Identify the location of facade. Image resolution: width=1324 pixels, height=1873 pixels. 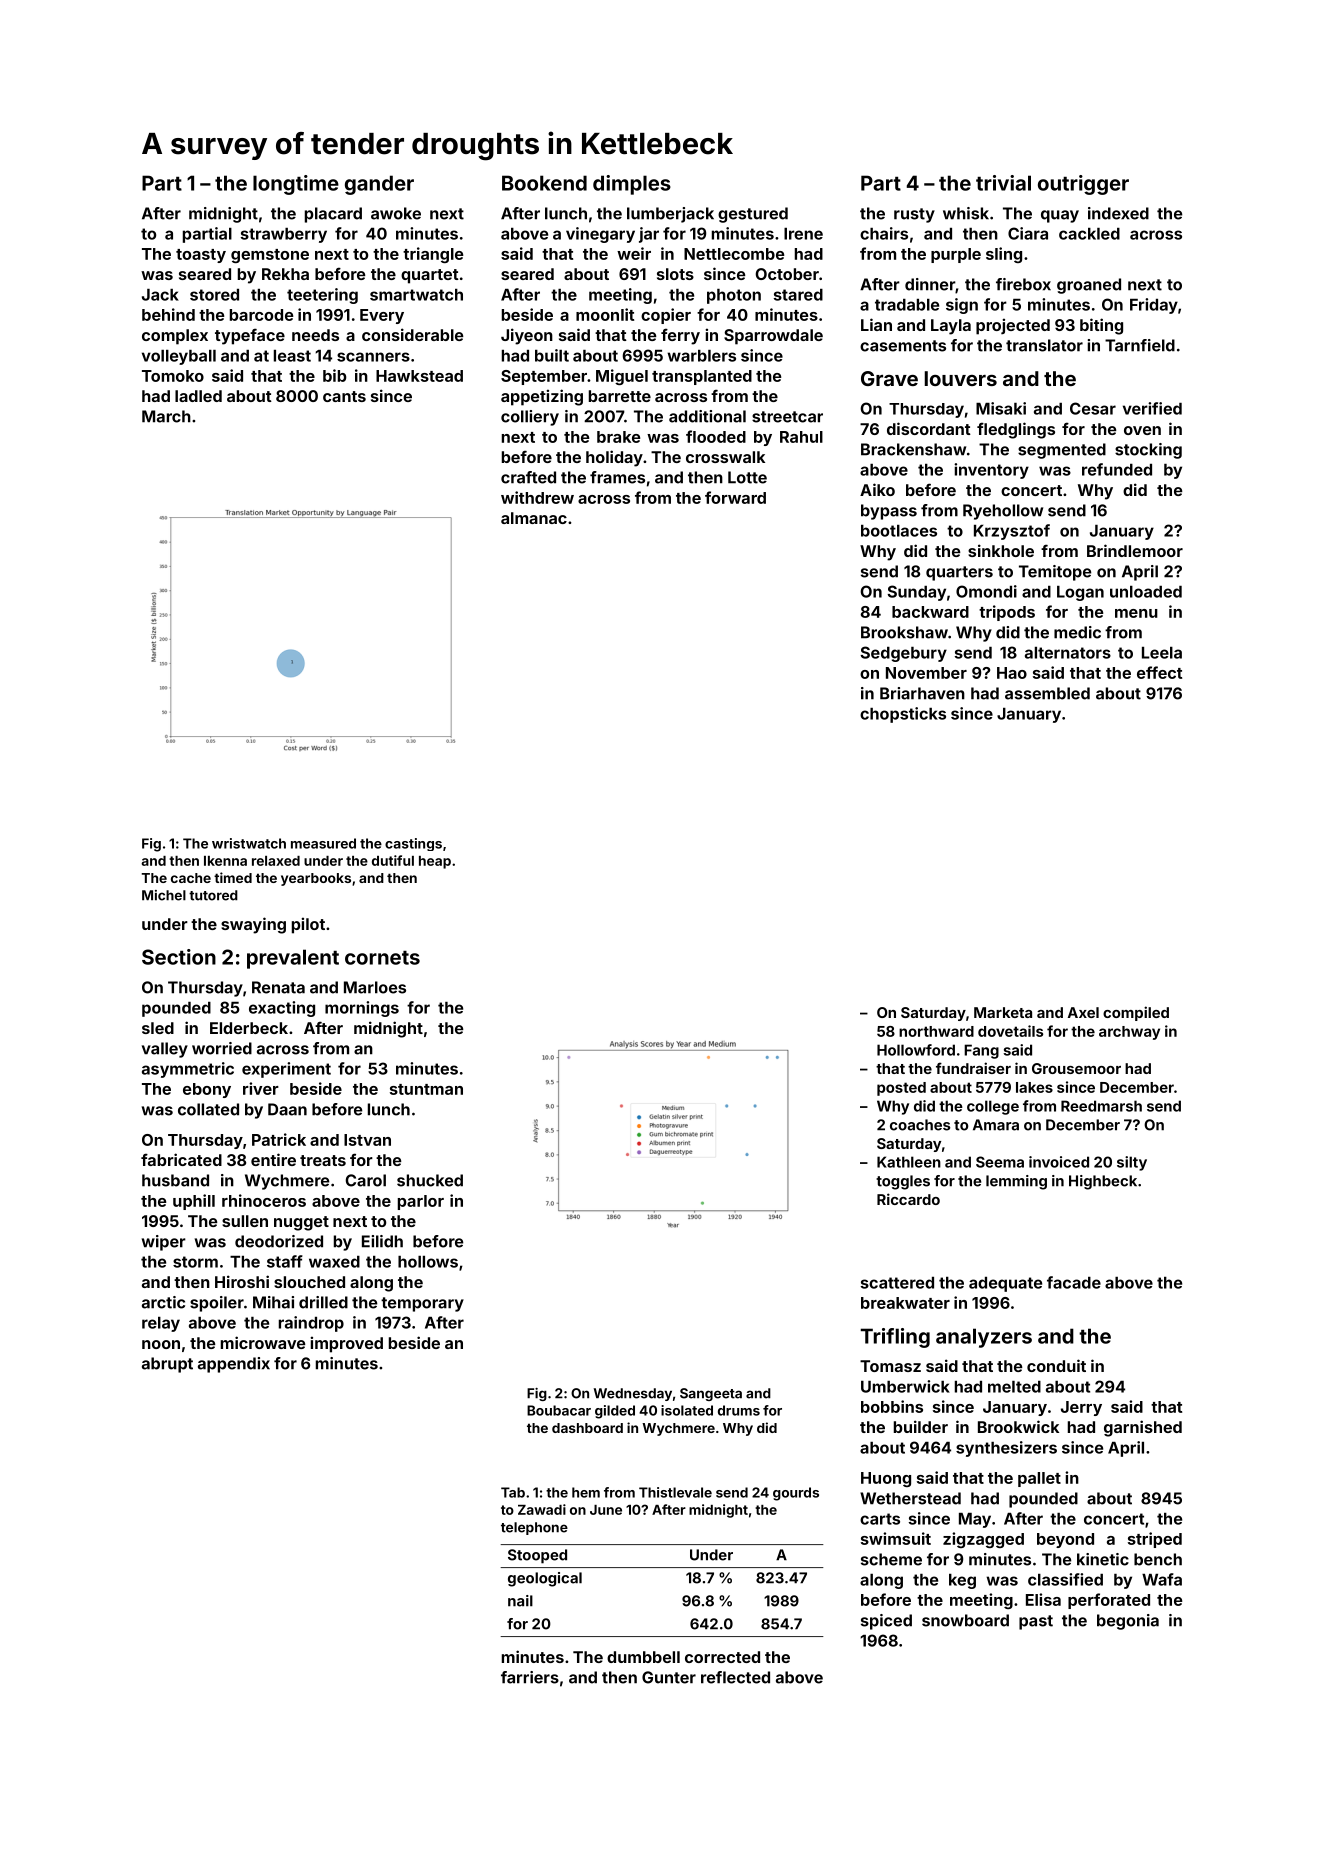
(1074, 1282).
